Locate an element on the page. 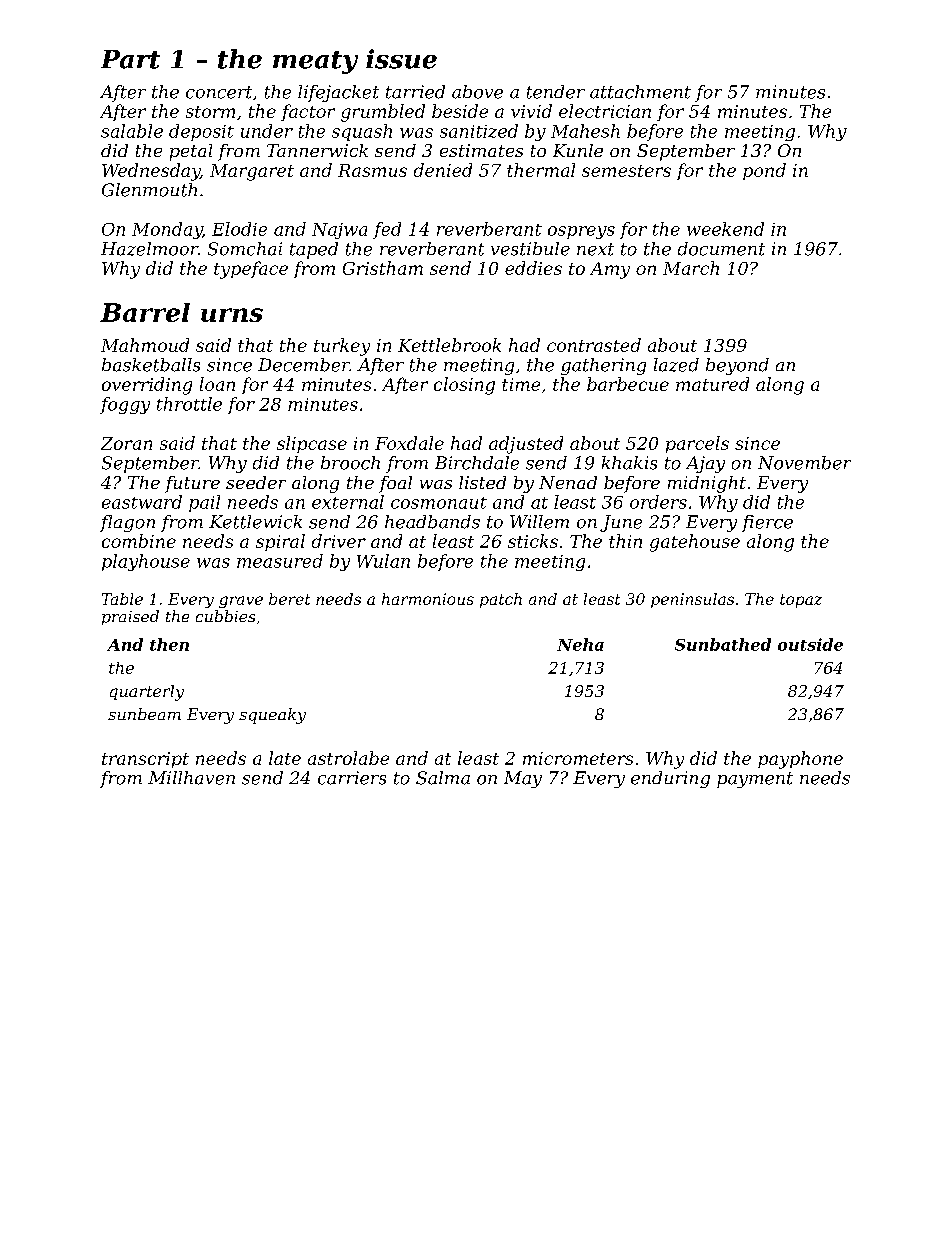 This page has height=1233, width=952. Part is located at coordinates (130, 59).
